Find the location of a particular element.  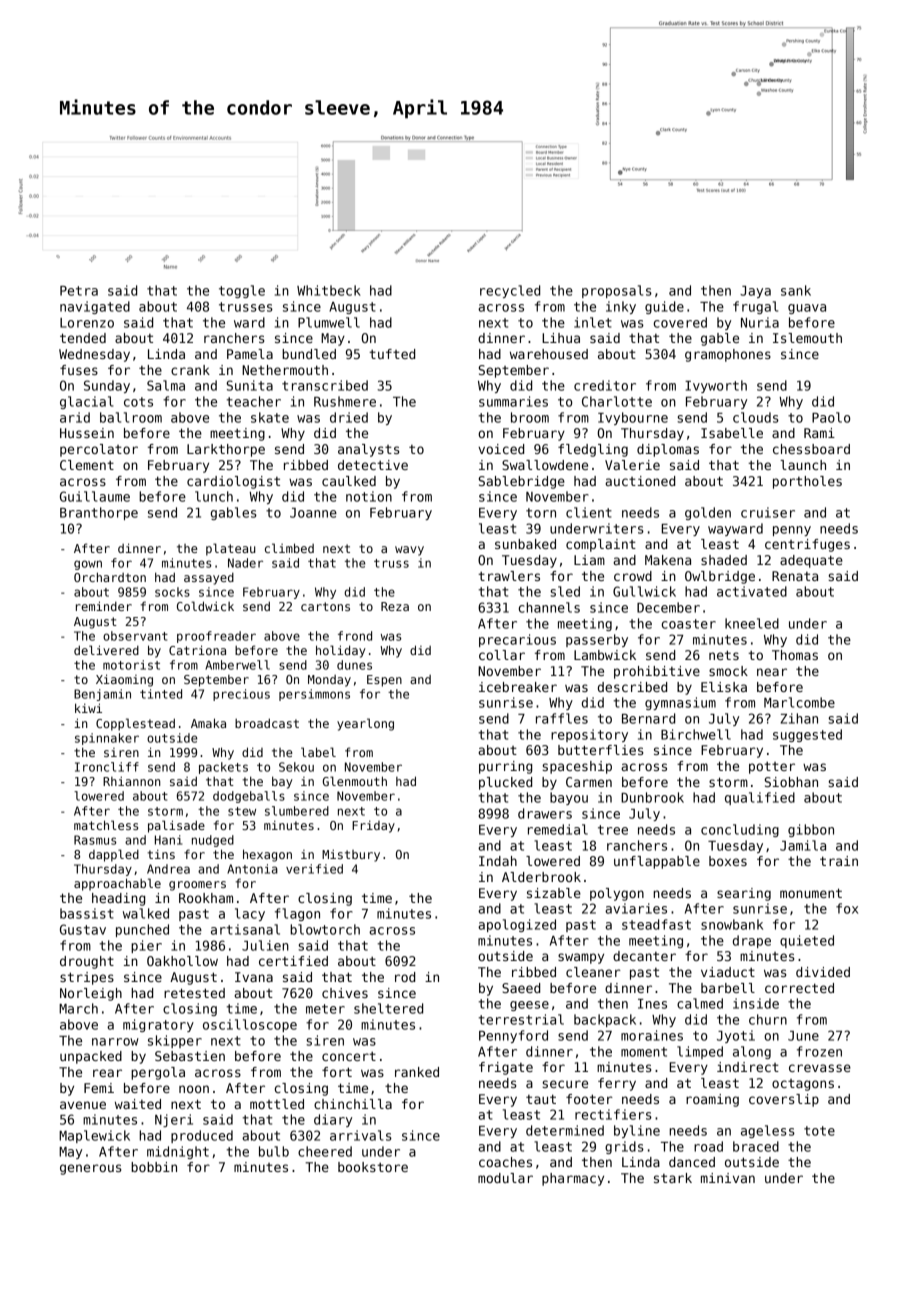

bobbin is located at coordinates (154, 1167).
